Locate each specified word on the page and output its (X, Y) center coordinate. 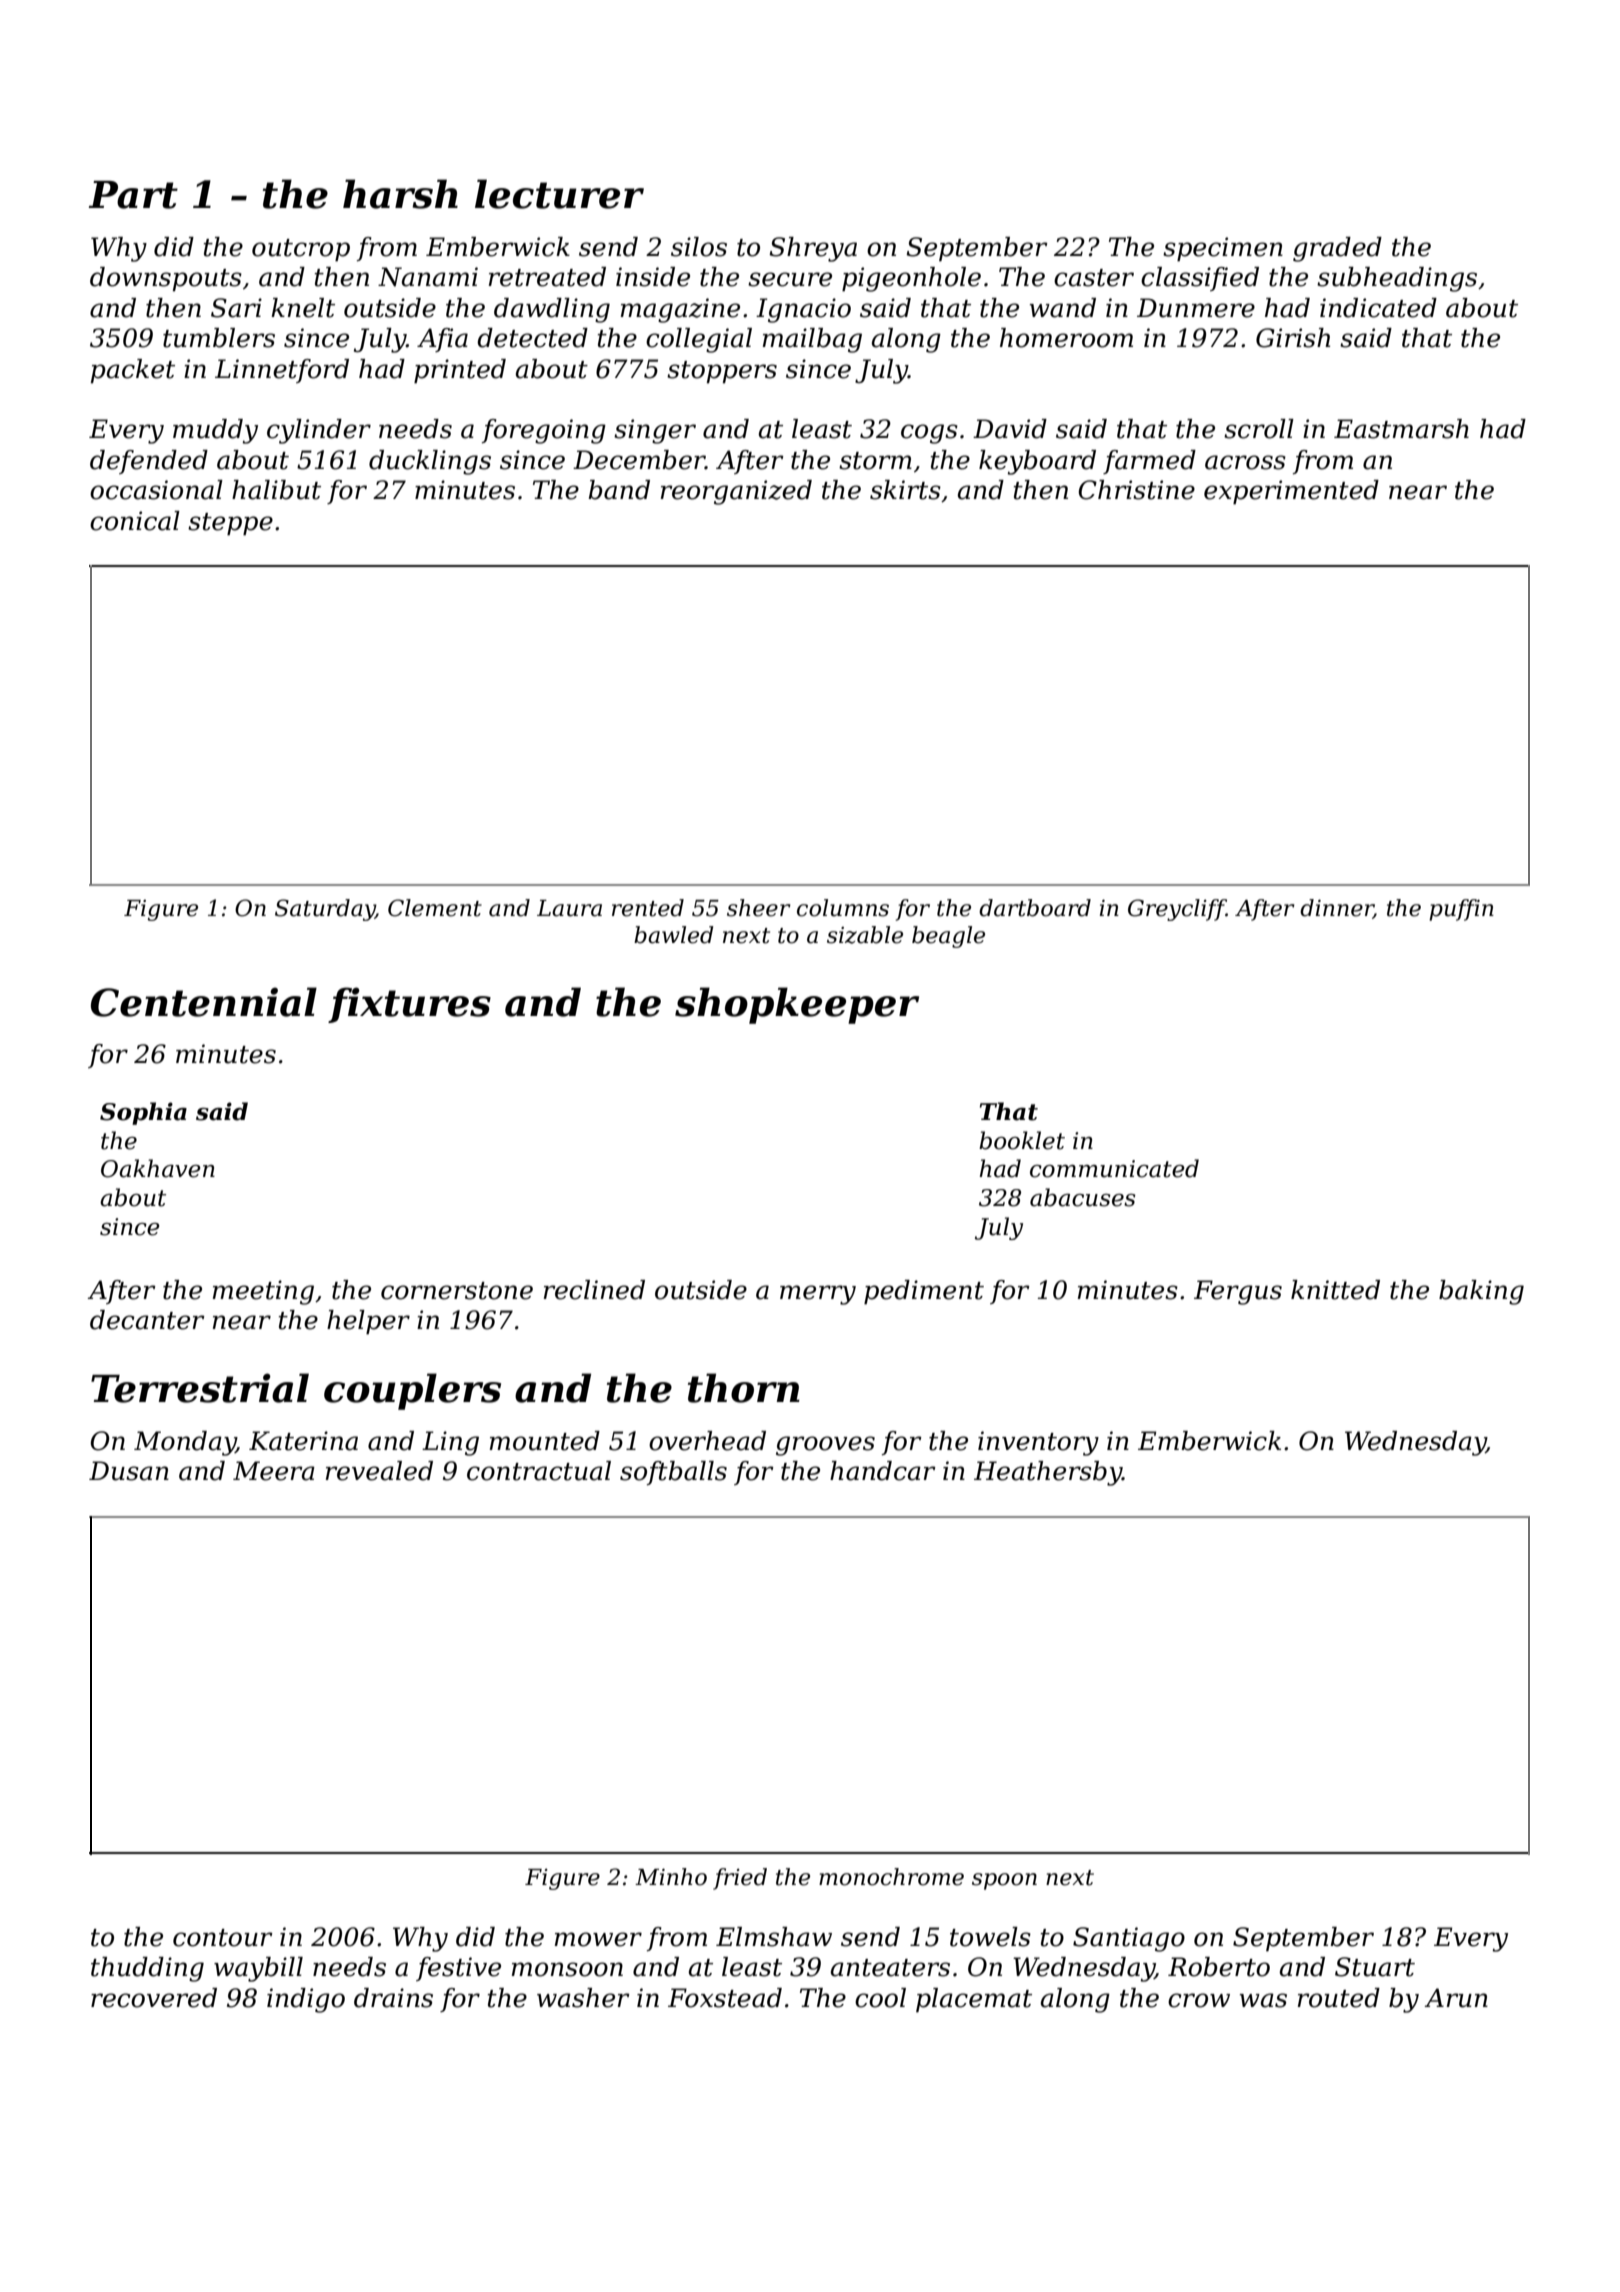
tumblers (219, 338)
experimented (1291, 492)
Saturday (325, 910)
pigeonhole (911, 279)
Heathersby (1048, 1473)
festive (458, 1969)
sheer (759, 908)
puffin (1461, 910)
